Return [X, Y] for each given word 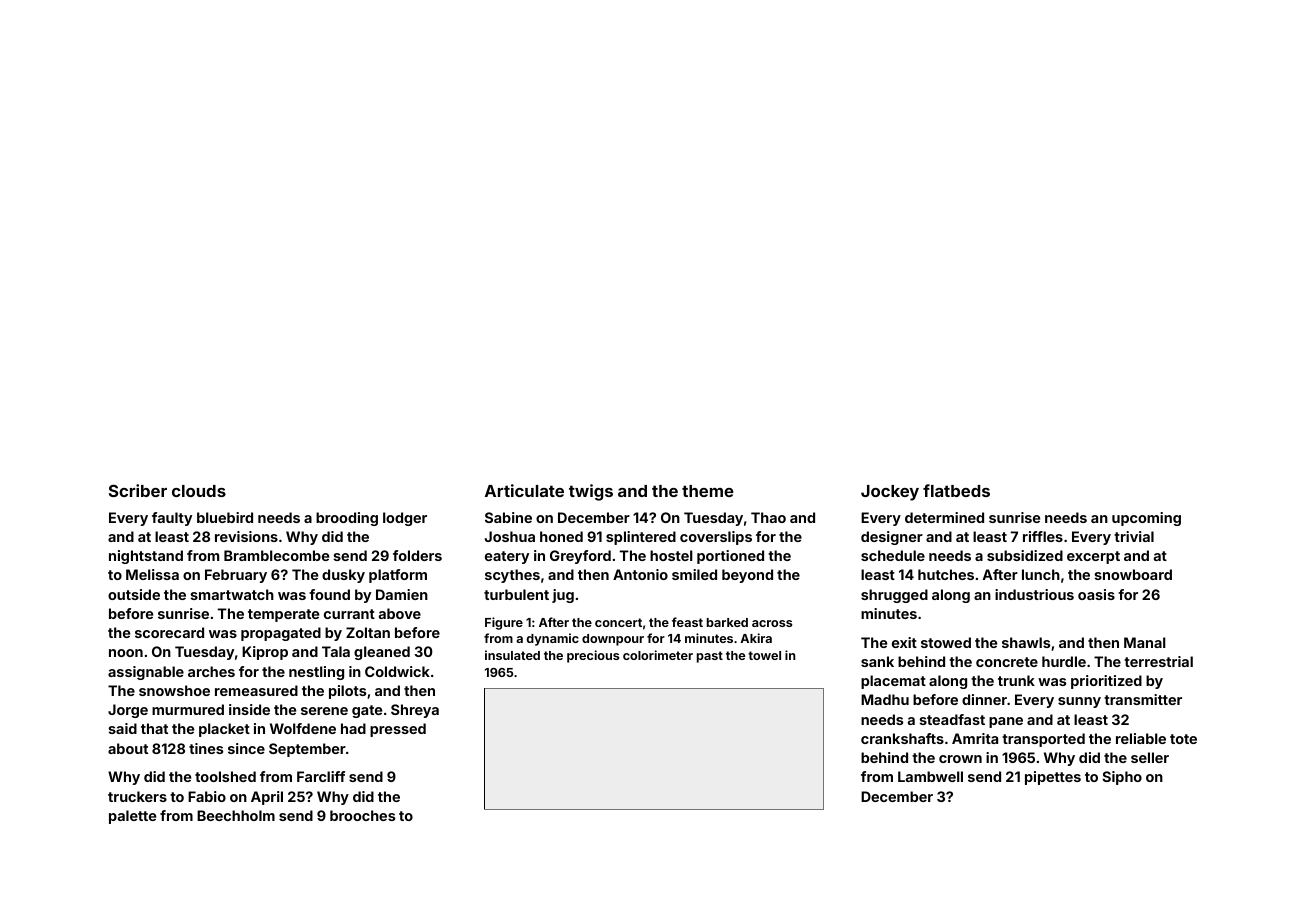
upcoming [1146, 519]
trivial [1134, 536]
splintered [641, 538]
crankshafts [902, 738]
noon [126, 653]
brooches [362, 815]
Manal [1145, 642]
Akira [756, 638]
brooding [347, 519]
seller [1150, 757]
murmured [188, 709]
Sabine [508, 517]
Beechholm [236, 815]
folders [417, 555]
